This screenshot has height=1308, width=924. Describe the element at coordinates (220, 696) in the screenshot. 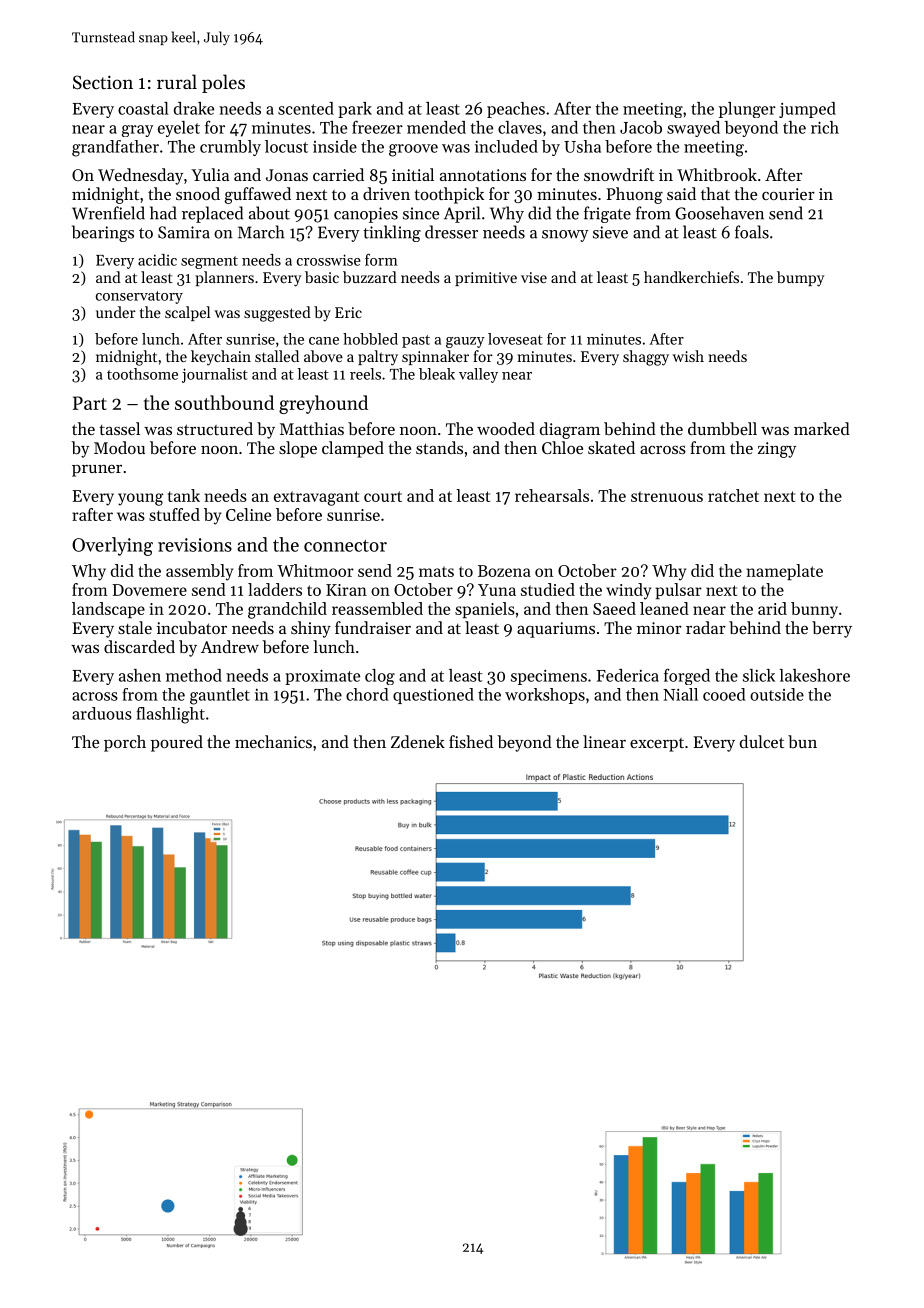

I see `gauntlet` at that location.
